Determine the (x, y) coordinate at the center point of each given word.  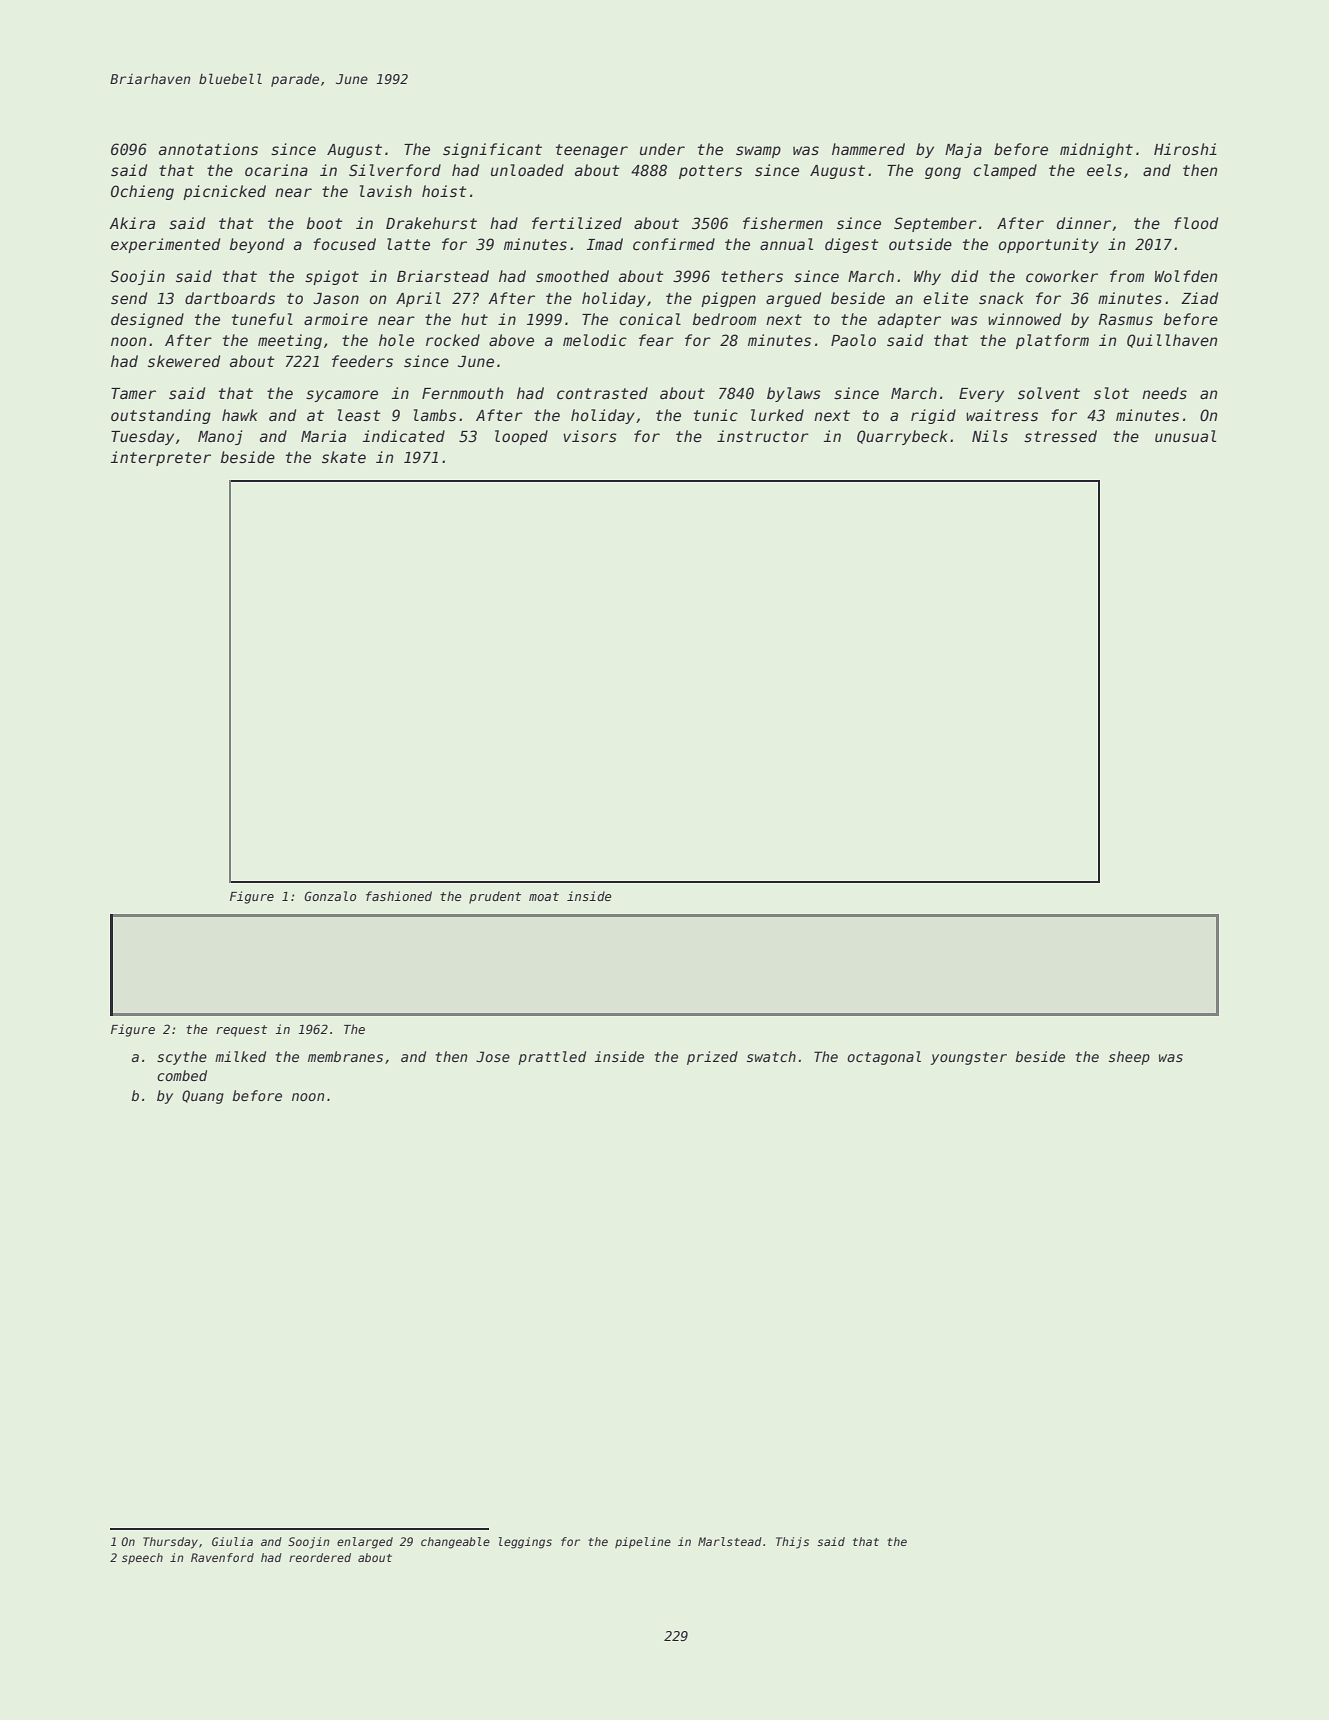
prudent (495, 897)
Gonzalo (330, 896)
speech (142, 1558)
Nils (990, 436)
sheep (1129, 1058)
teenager (592, 151)
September (935, 224)
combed (182, 1075)
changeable (455, 1543)
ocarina (276, 170)
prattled (552, 1058)
